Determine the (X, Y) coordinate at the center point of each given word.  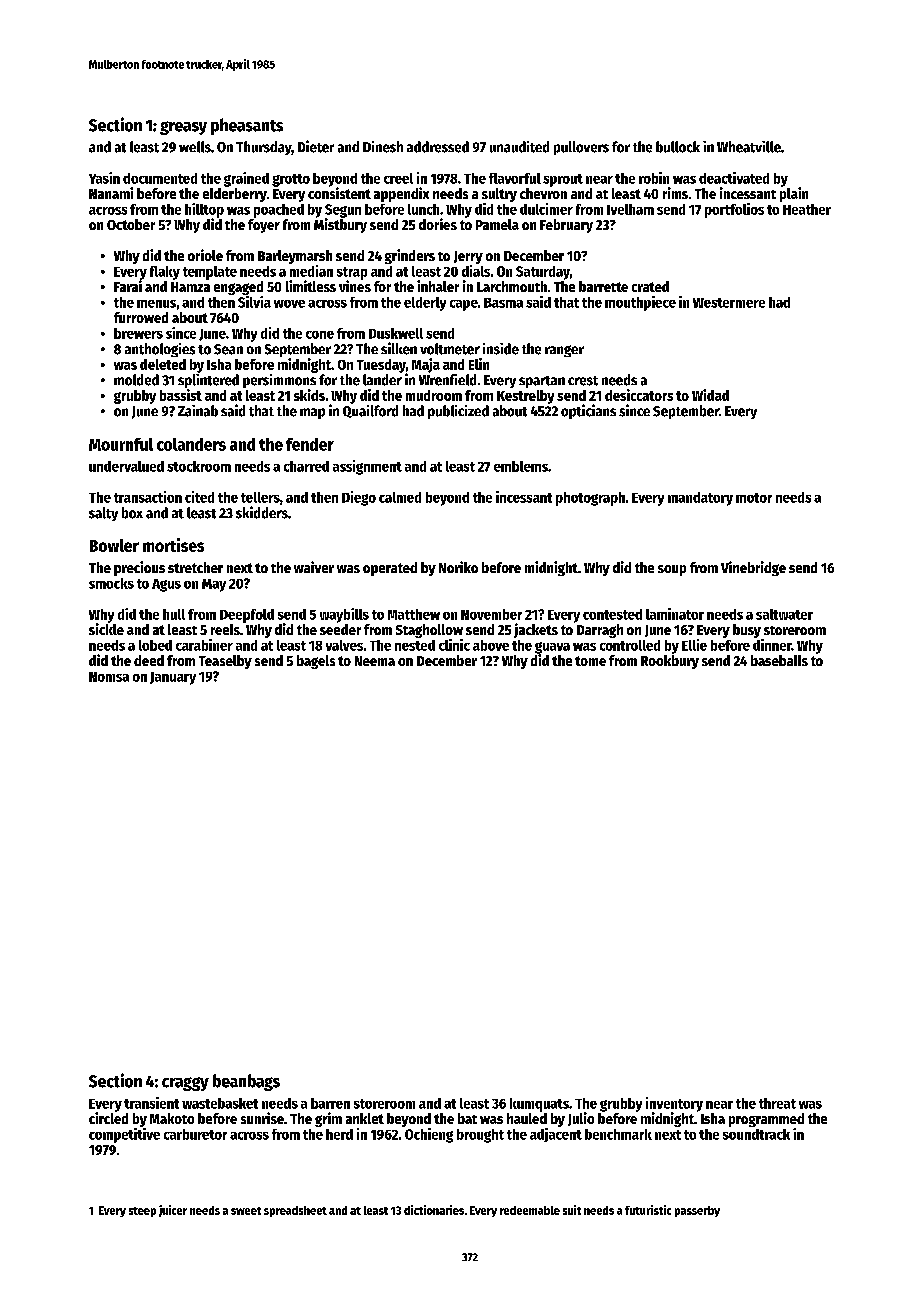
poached (279, 211)
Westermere (729, 303)
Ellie (694, 645)
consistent (339, 193)
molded (136, 380)
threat (777, 1103)
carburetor (195, 1134)
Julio (581, 1119)
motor (754, 498)
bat (467, 1118)
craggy (185, 1084)
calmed (400, 497)
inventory (674, 1104)
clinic (454, 645)
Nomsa (109, 677)
